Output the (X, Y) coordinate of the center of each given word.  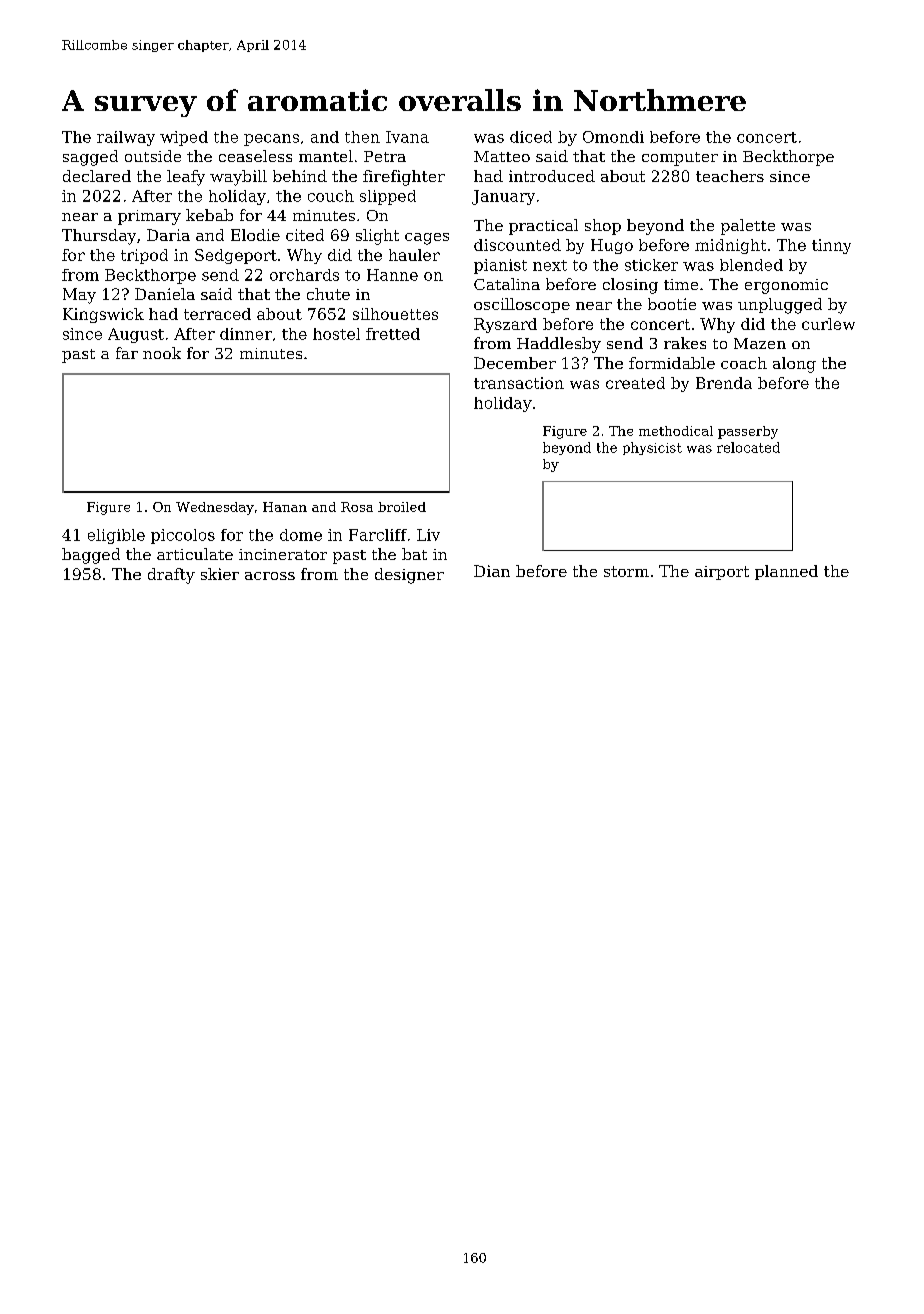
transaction (519, 383)
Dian (492, 571)
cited (305, 235)
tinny (831, 246)
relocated (748, 447)
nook (162, 353)
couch (331, 196)
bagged (91, 556)
